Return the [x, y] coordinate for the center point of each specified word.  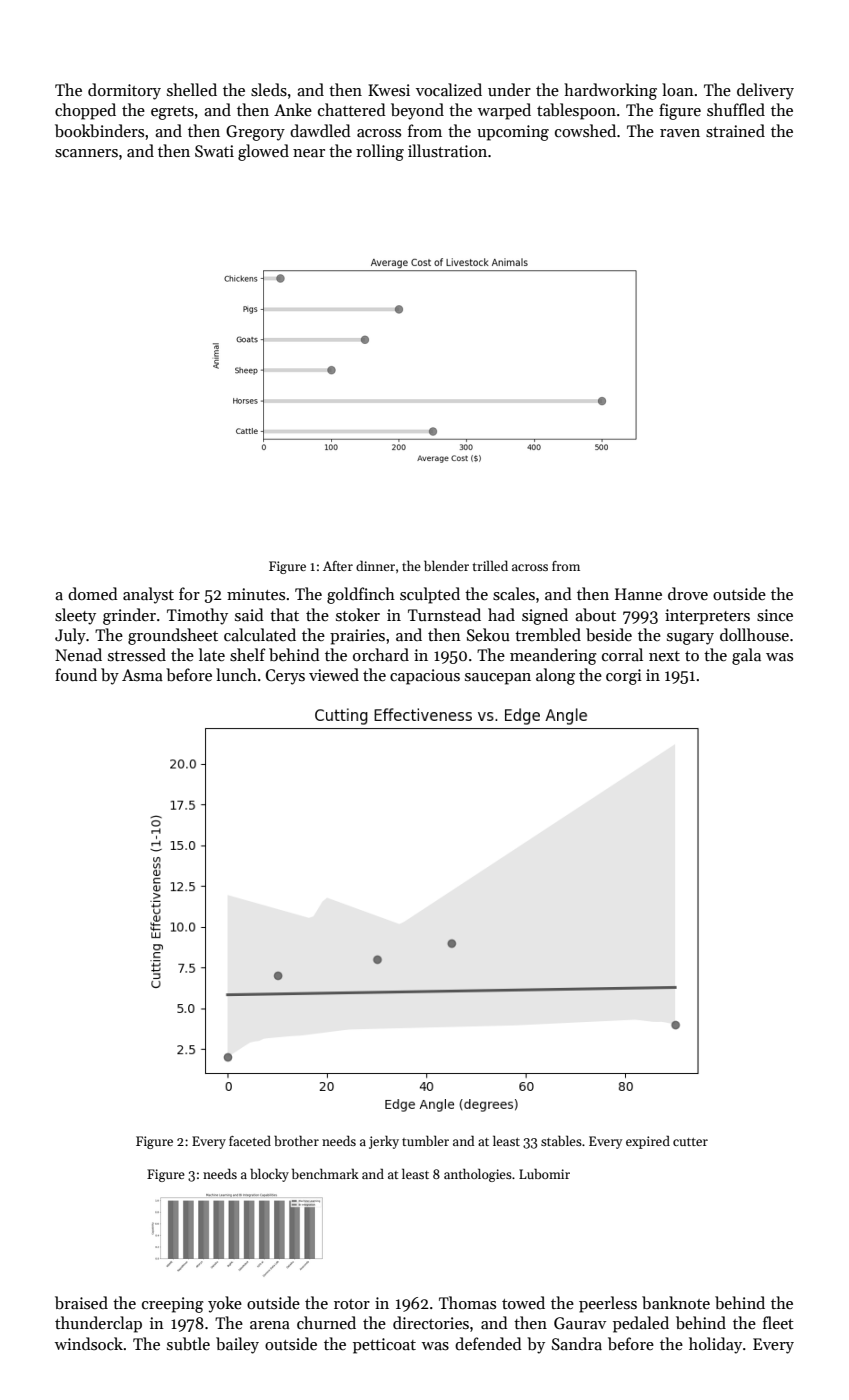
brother [296, 1140]
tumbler [425, 1140]
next [664, 656]
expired [648, 1142]
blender [446, 565]
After [338, 566]
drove [688, 593]
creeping [173, 1305]
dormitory [124, 91]
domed [93, 593]
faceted [250, 1140]
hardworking [610, 91]
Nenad [78, 654]
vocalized [449, 89]
